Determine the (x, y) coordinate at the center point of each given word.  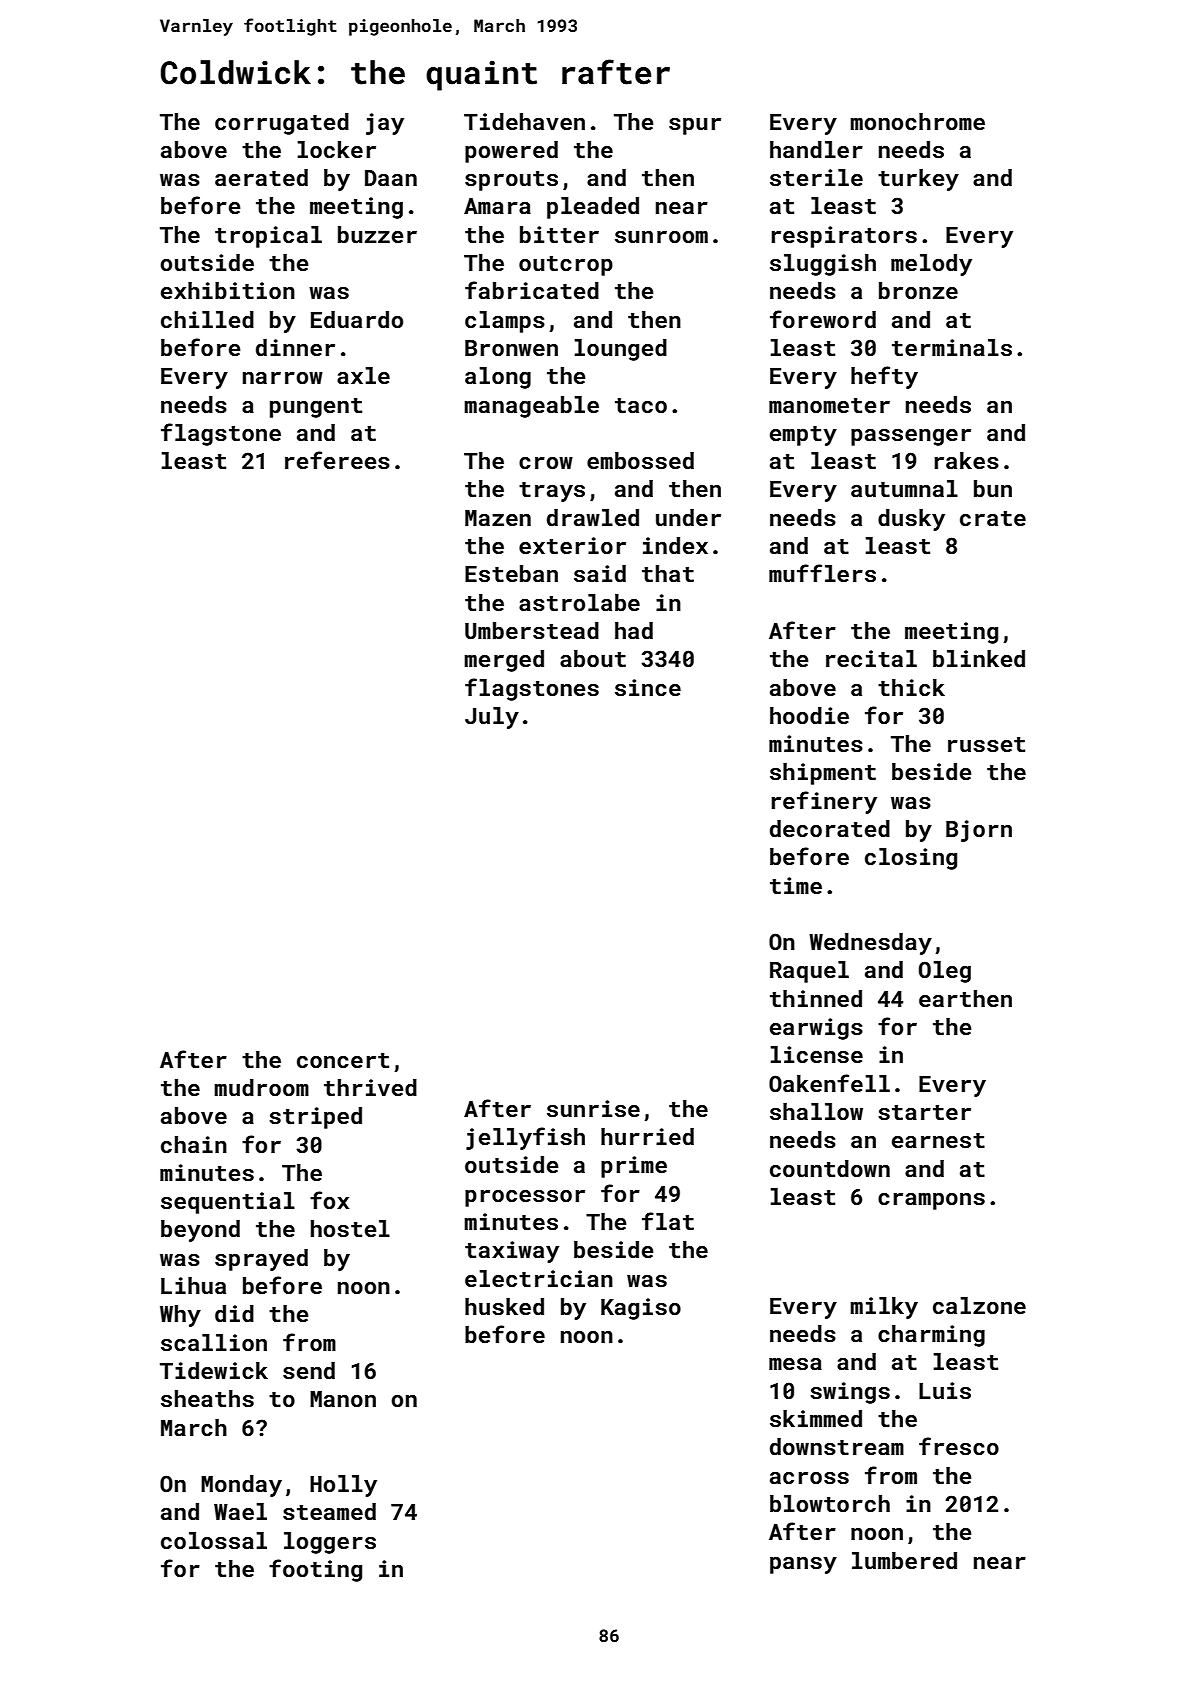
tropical (268, 237)
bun (993, 488)
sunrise (593, 1108)
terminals (952, 347)
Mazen (498, 518)
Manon (343, 1399)
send (309, 1370)
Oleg (945, 972)
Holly (343, 1486)
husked (504, 1306)
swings (850, 1393)
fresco (959, 1446)
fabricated (532, 290)
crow (546, 463)
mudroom (261, 1087)
